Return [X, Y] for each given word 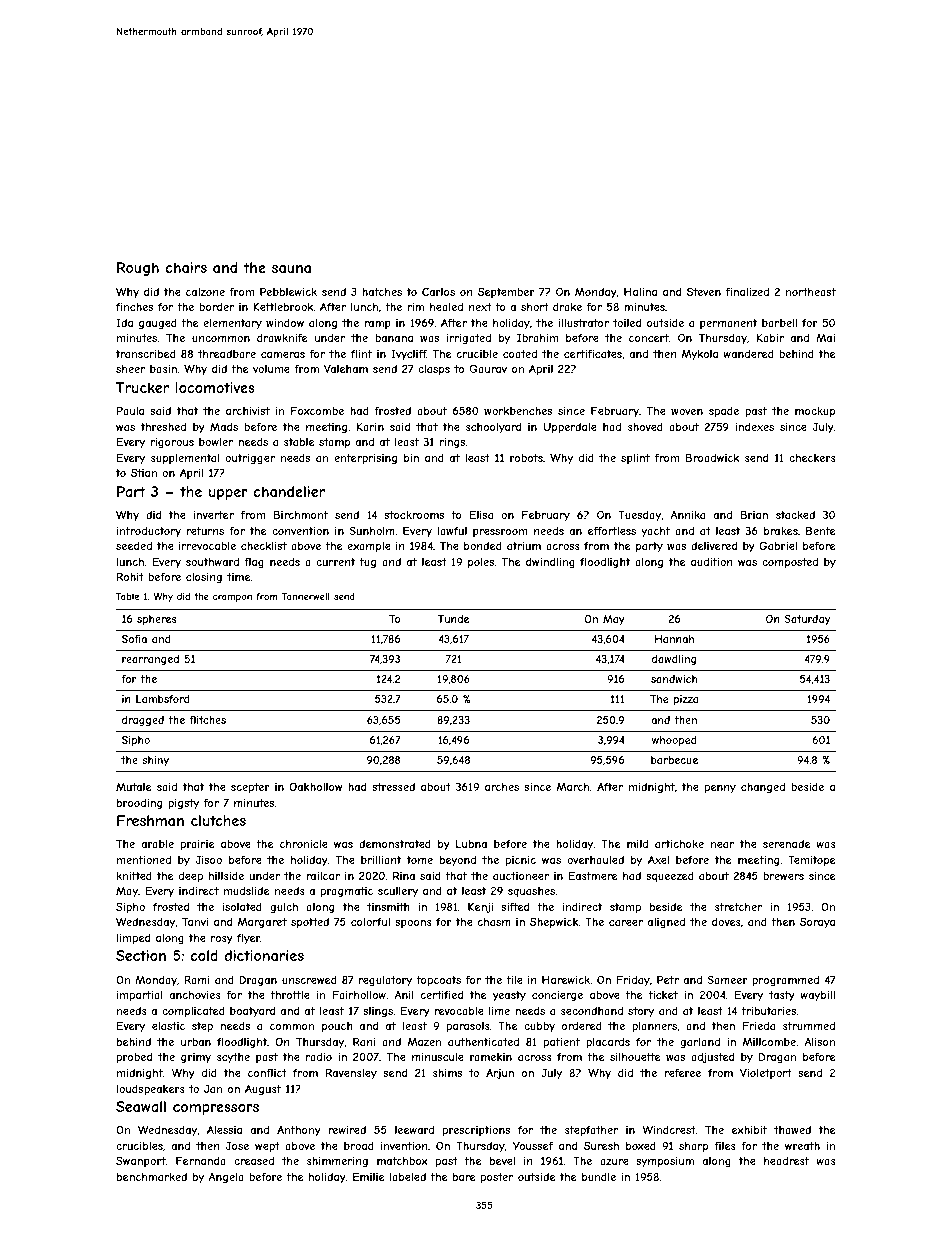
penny [720, 789]
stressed [393, 787]
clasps [434, 370]
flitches [207, 720]
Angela [226, 1177]
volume [271, 369]
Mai [825, 337]
